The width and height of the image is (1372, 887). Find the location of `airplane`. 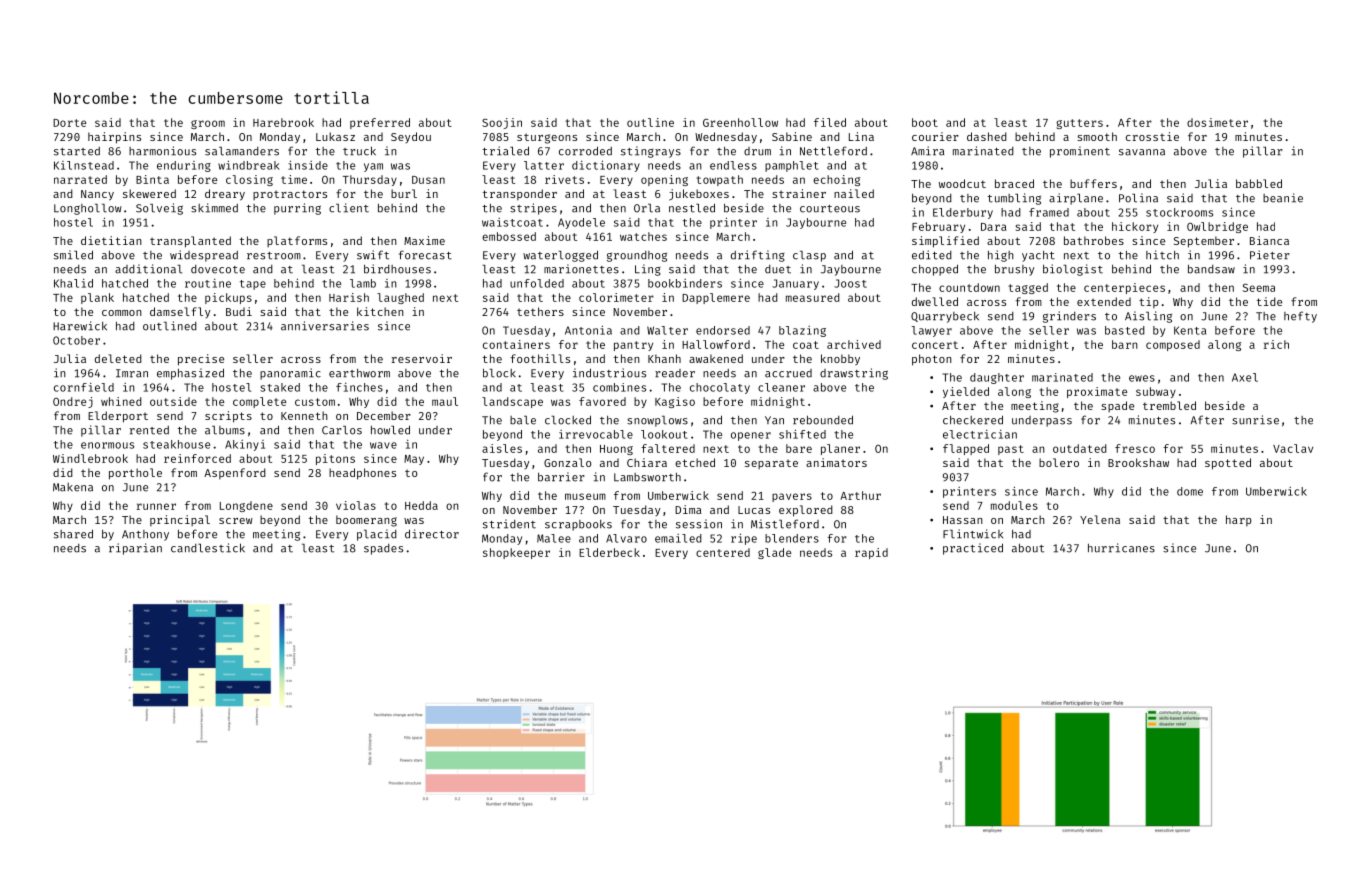

airplane is located at coordinates (1076, 199).
